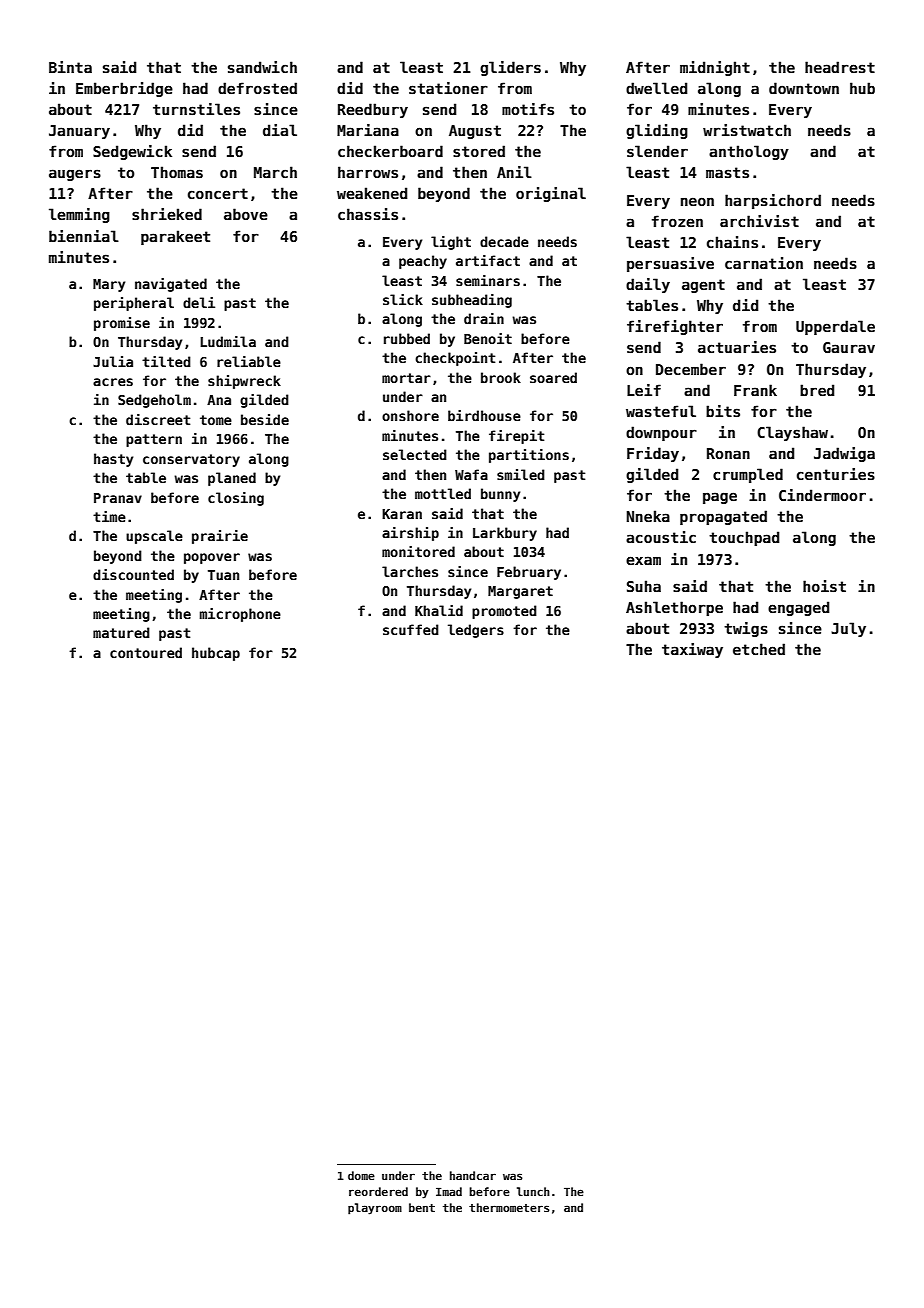 This screenshot has width=924, height=1308. I want to click on thermometers, so click(509, 1207).
